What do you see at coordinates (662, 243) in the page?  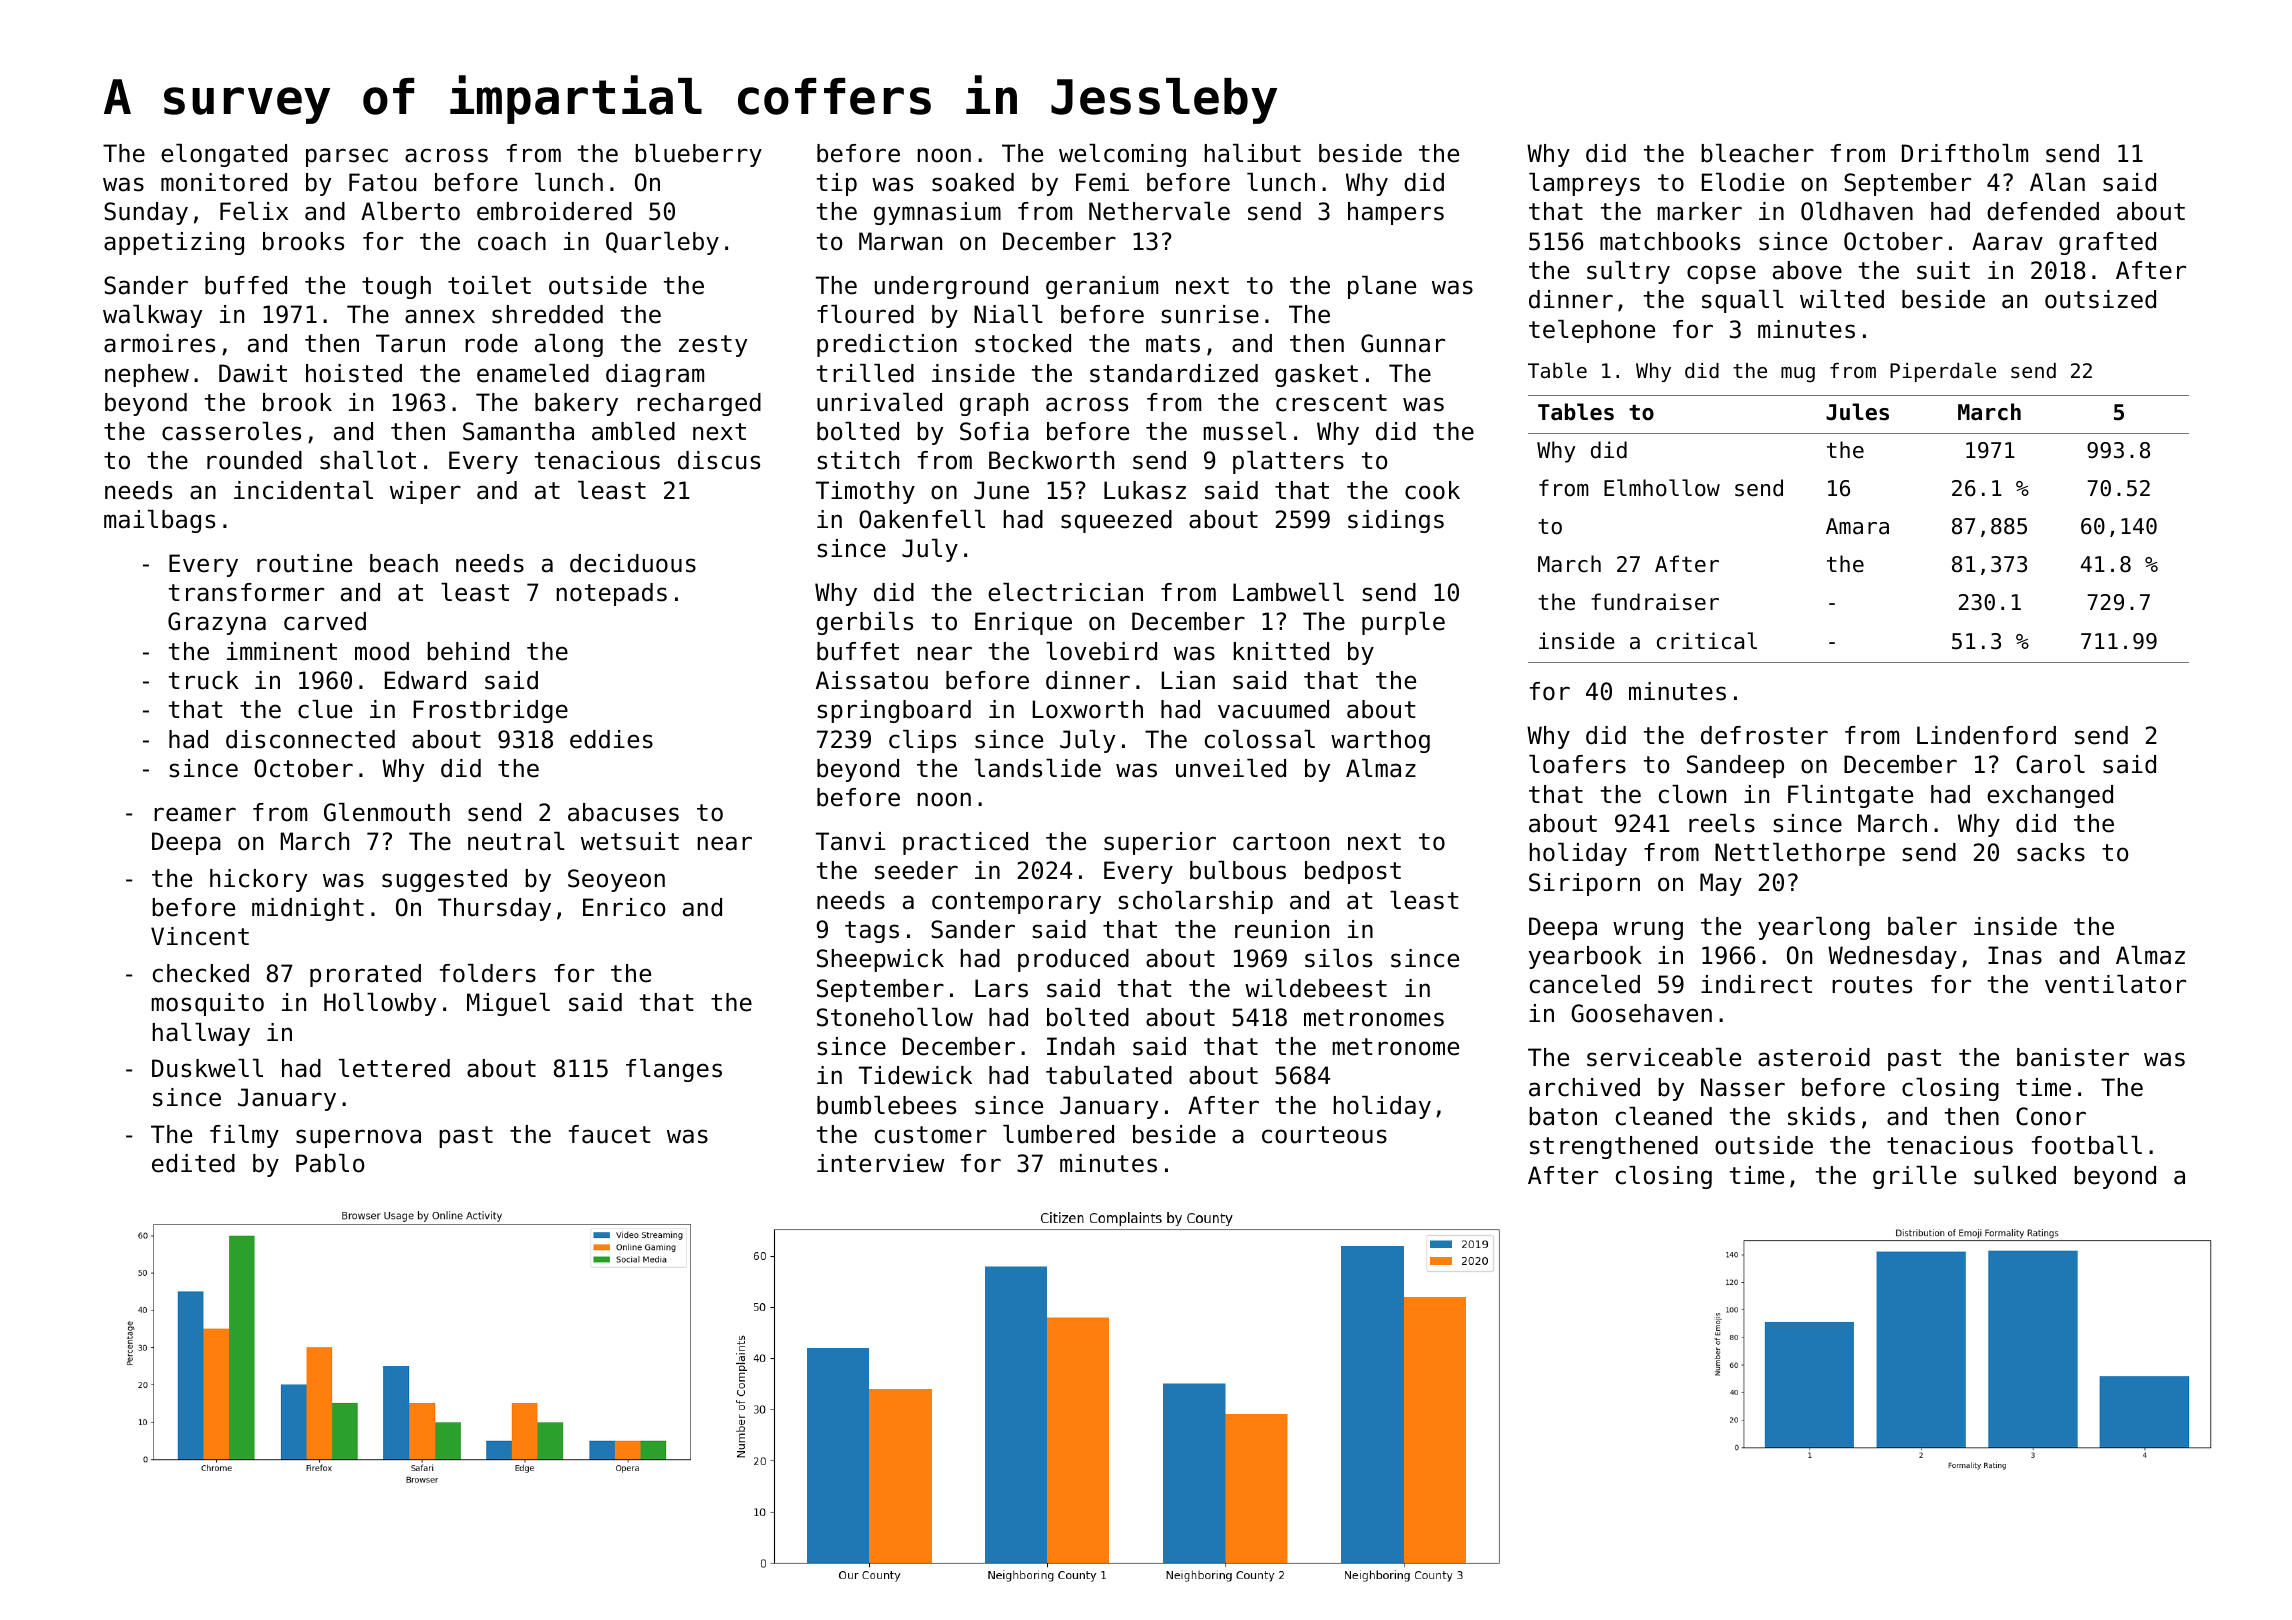 I see `Quarleby` at bounding box center [662, 243].
